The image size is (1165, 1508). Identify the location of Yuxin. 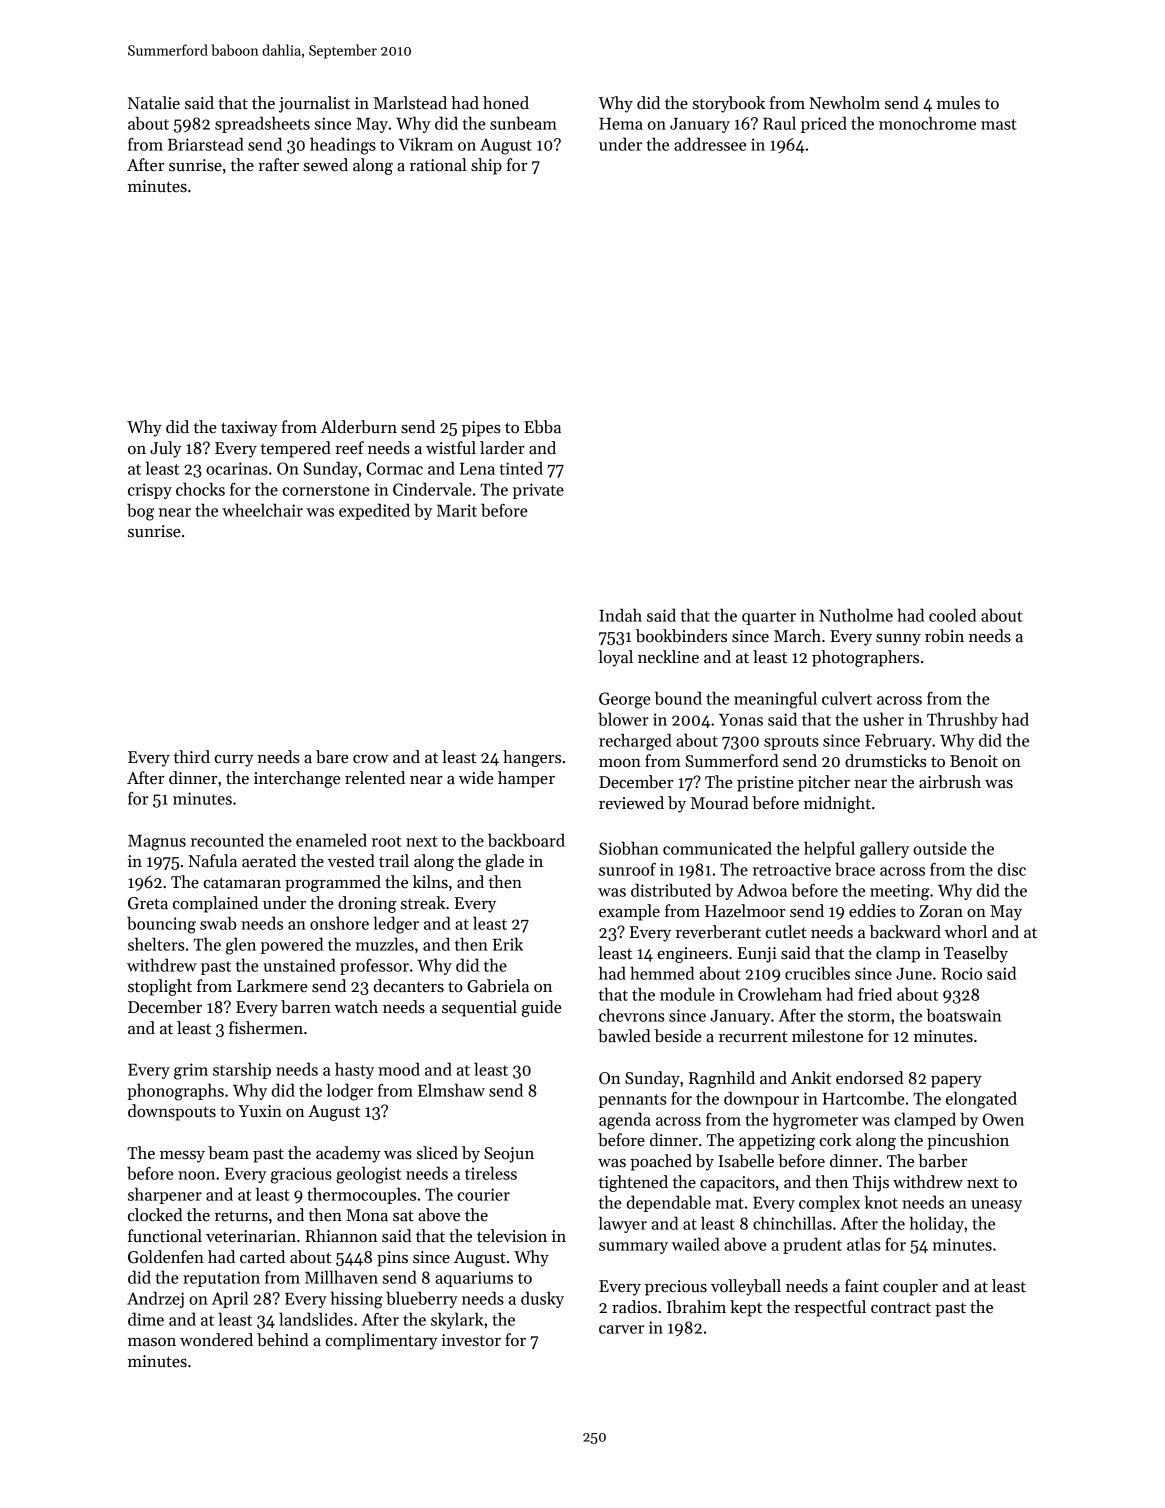
(260, 1111).
